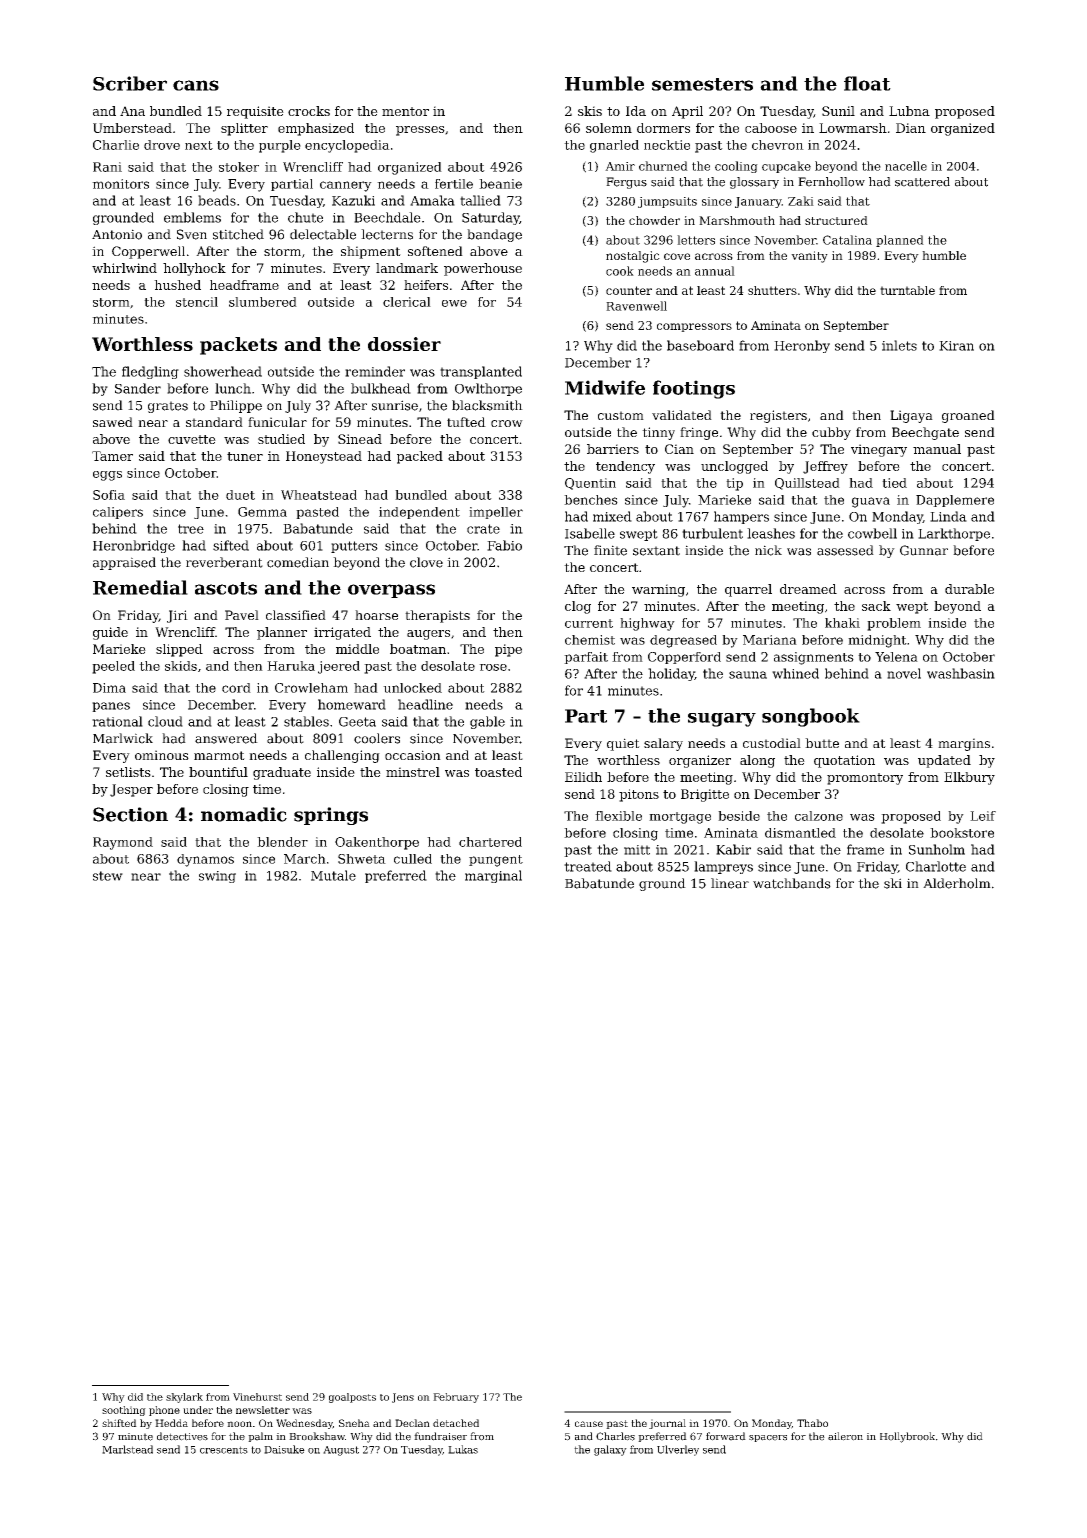  Describe the element at coordinates (778, 416) in the image. I see `registers` at that location.
